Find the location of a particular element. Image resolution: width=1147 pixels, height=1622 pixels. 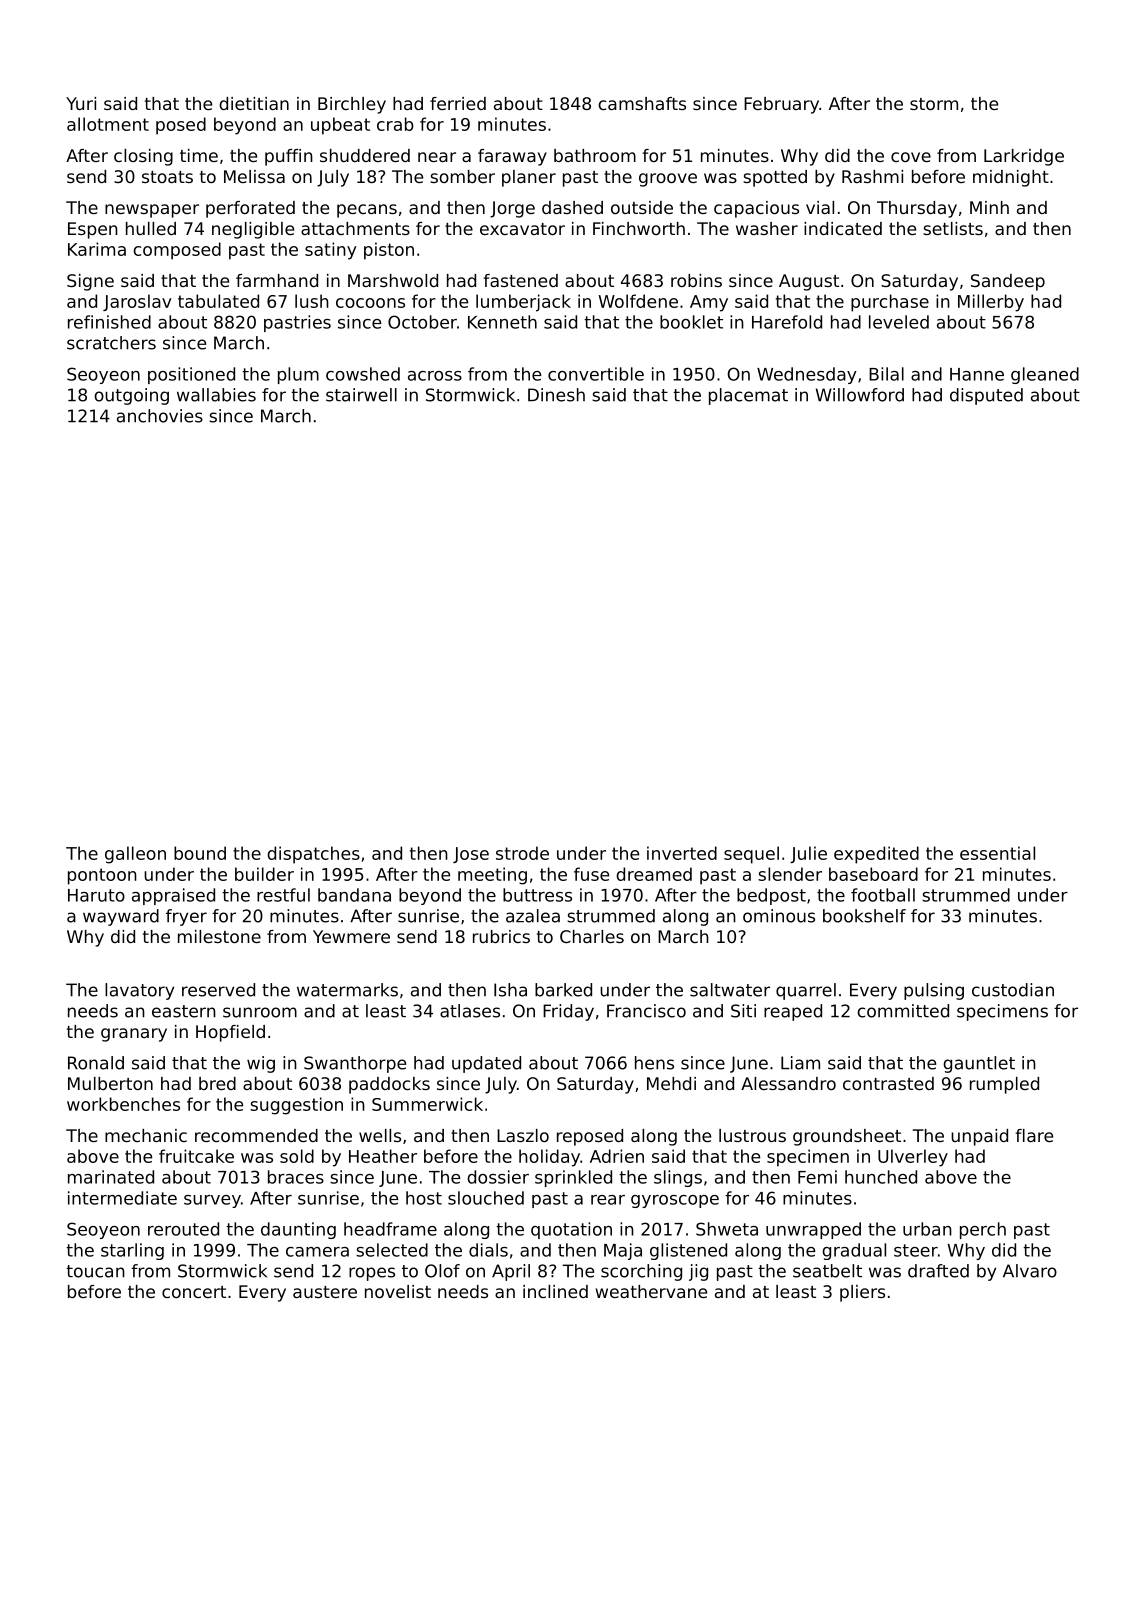

Dinesh is located at coordinates (556, 395).
